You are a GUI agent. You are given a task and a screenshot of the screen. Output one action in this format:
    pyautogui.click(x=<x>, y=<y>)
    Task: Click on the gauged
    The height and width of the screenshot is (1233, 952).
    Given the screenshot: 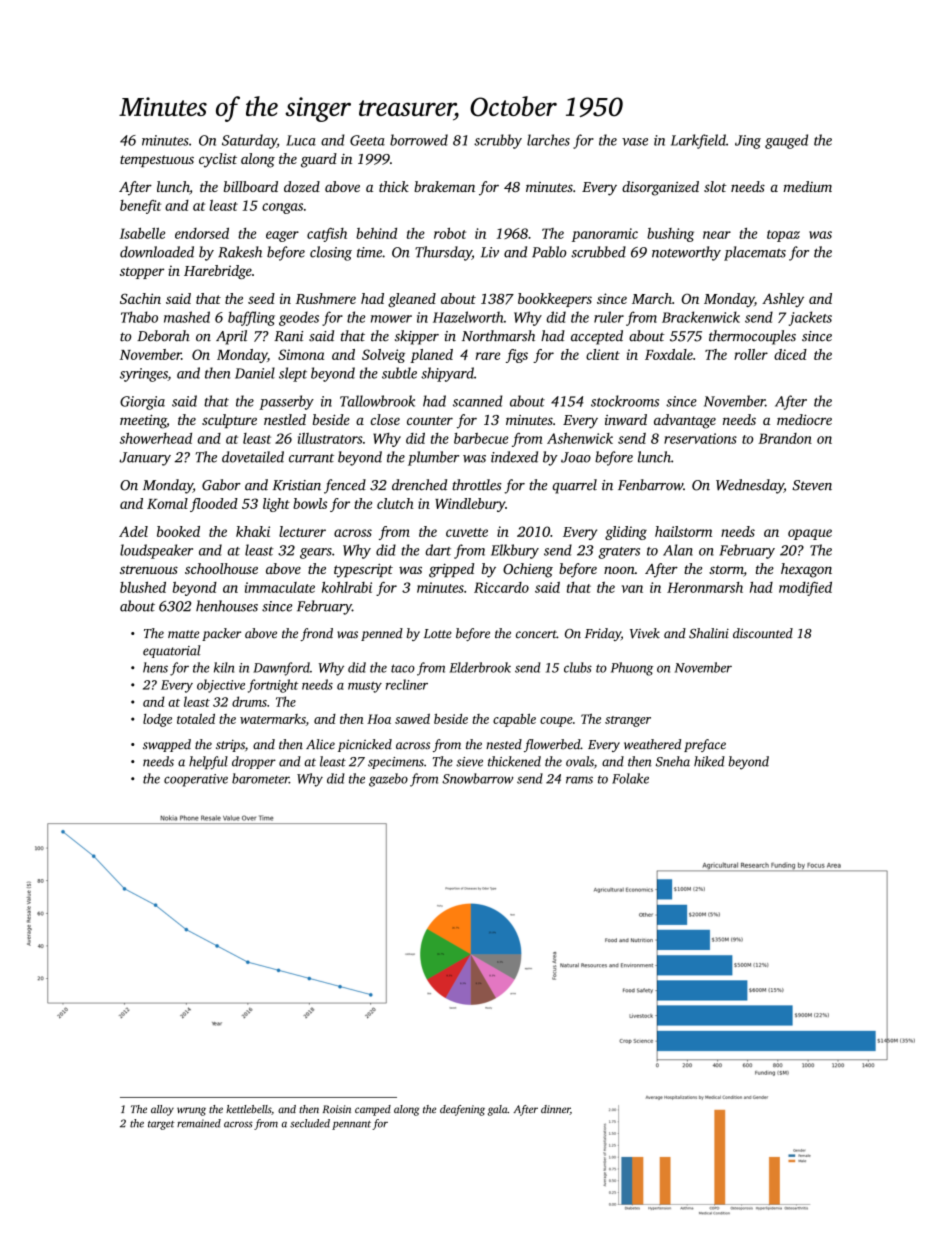 What is the action you would take?
    pyautogui.click(x=786, y=141)
